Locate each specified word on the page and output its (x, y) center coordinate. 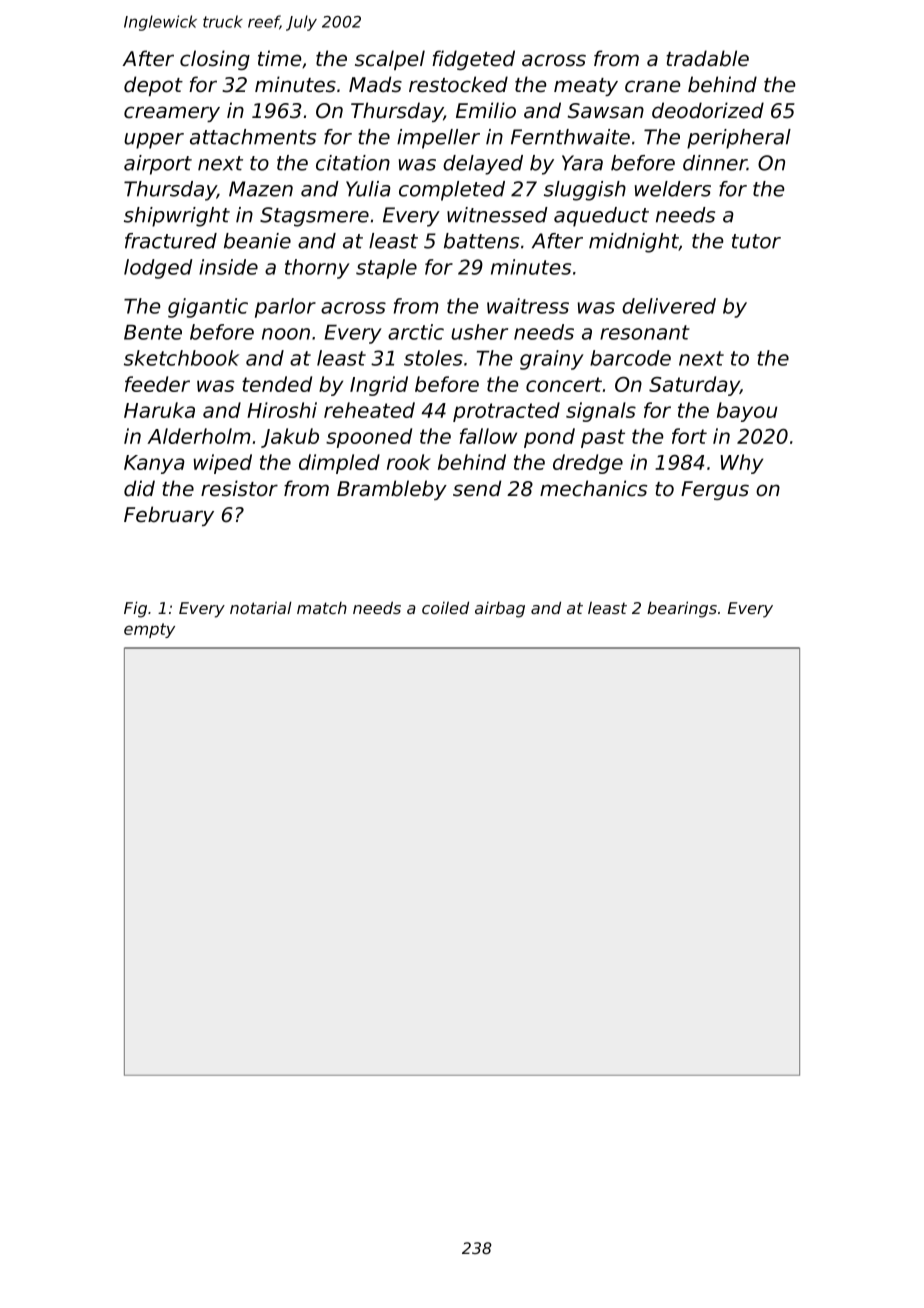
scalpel (390, 60)
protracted (506, 412)
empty (149, 630)
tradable (707, 58)
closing (215, 60)
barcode (630, 358)
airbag (500, 610)
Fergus (715, 490)
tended (277, 384)
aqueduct (601, 217)
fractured (171, 241)
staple (386, 269)
